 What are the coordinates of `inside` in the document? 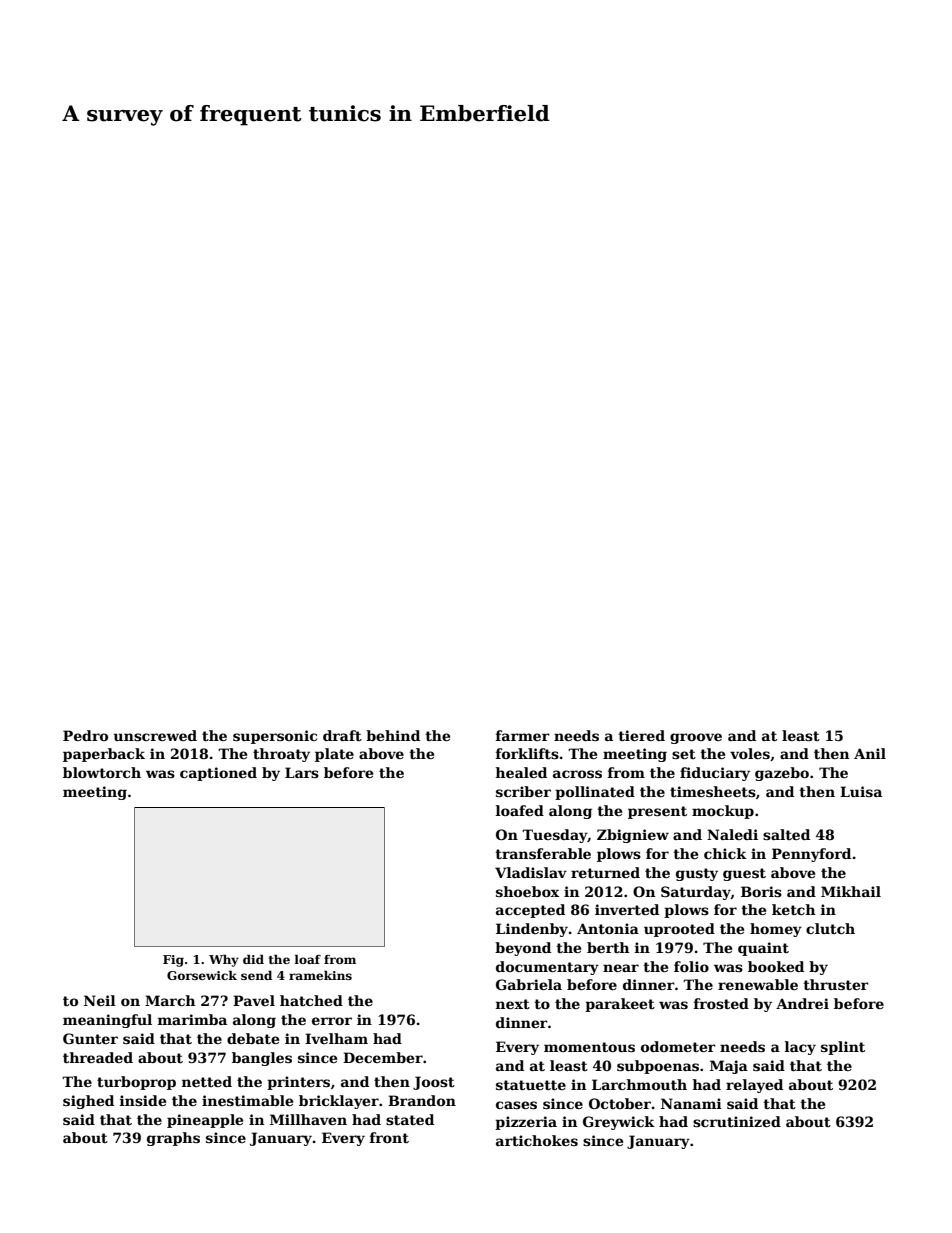 It's located at (143, 1100).
